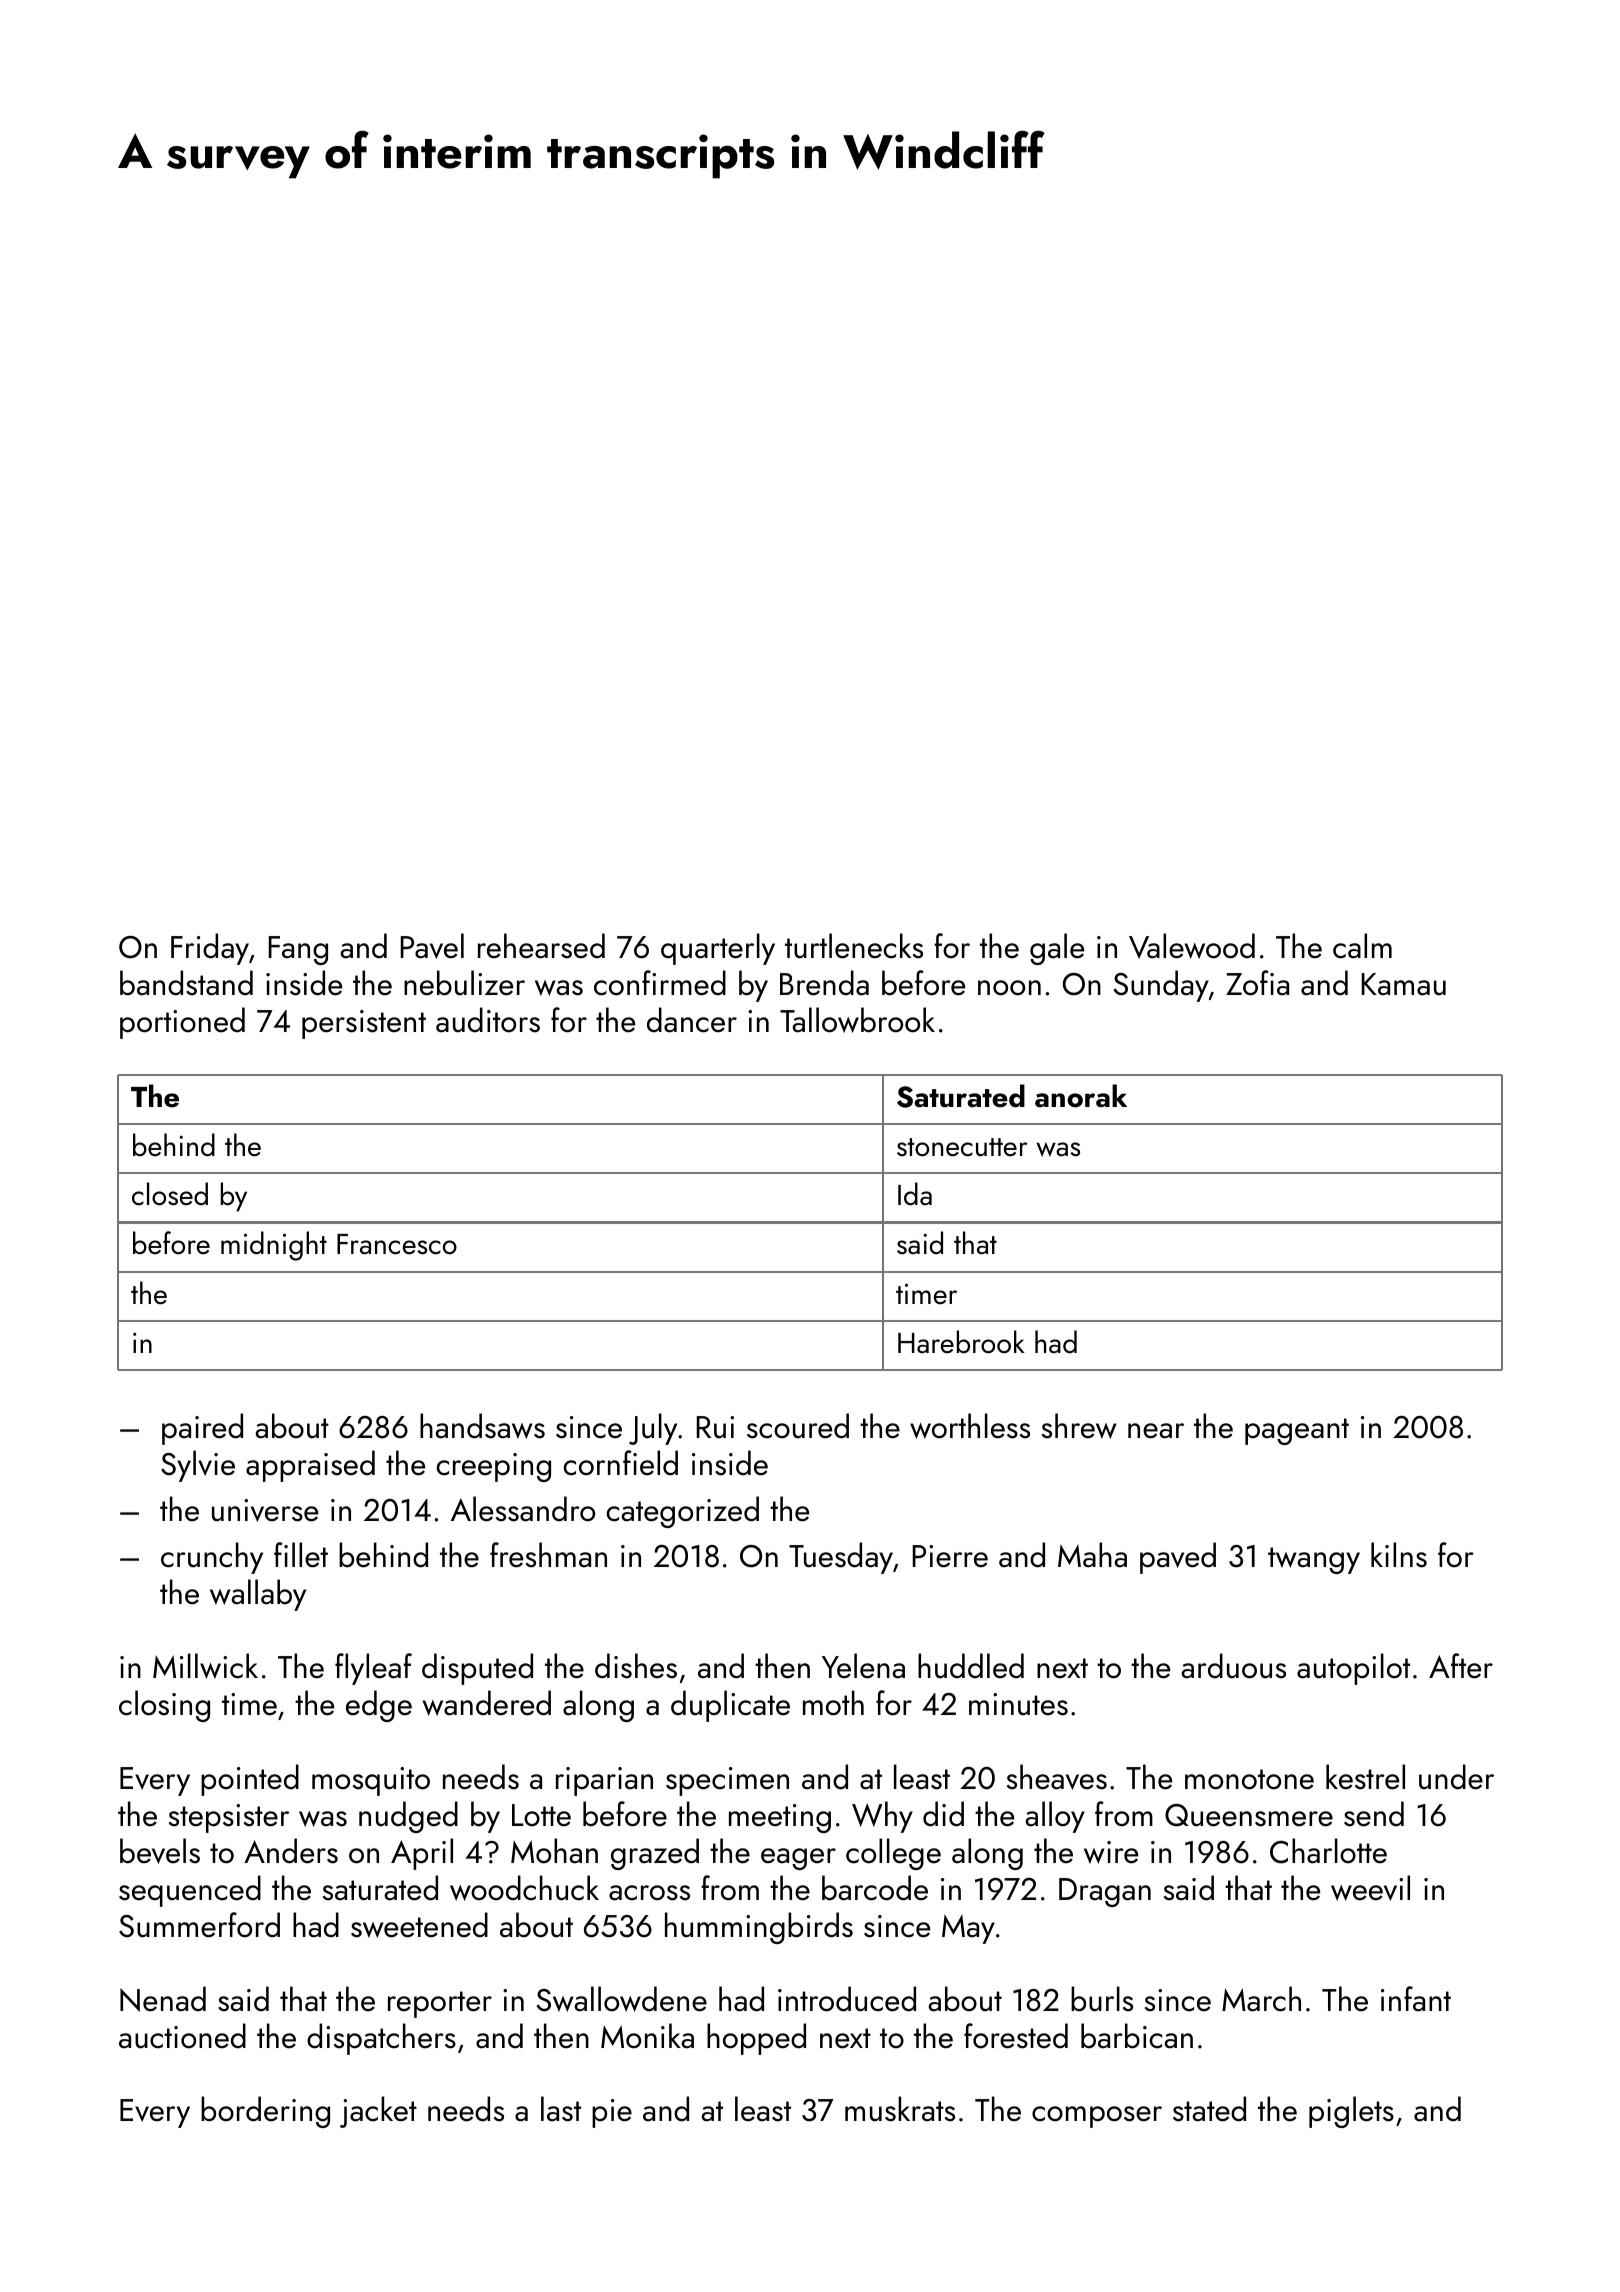 The height and width of the page is (2292, 1620). What do you see at coordinates (291, 1851) in the page?
I see `Anders` at bounding box center [291, 1851].
